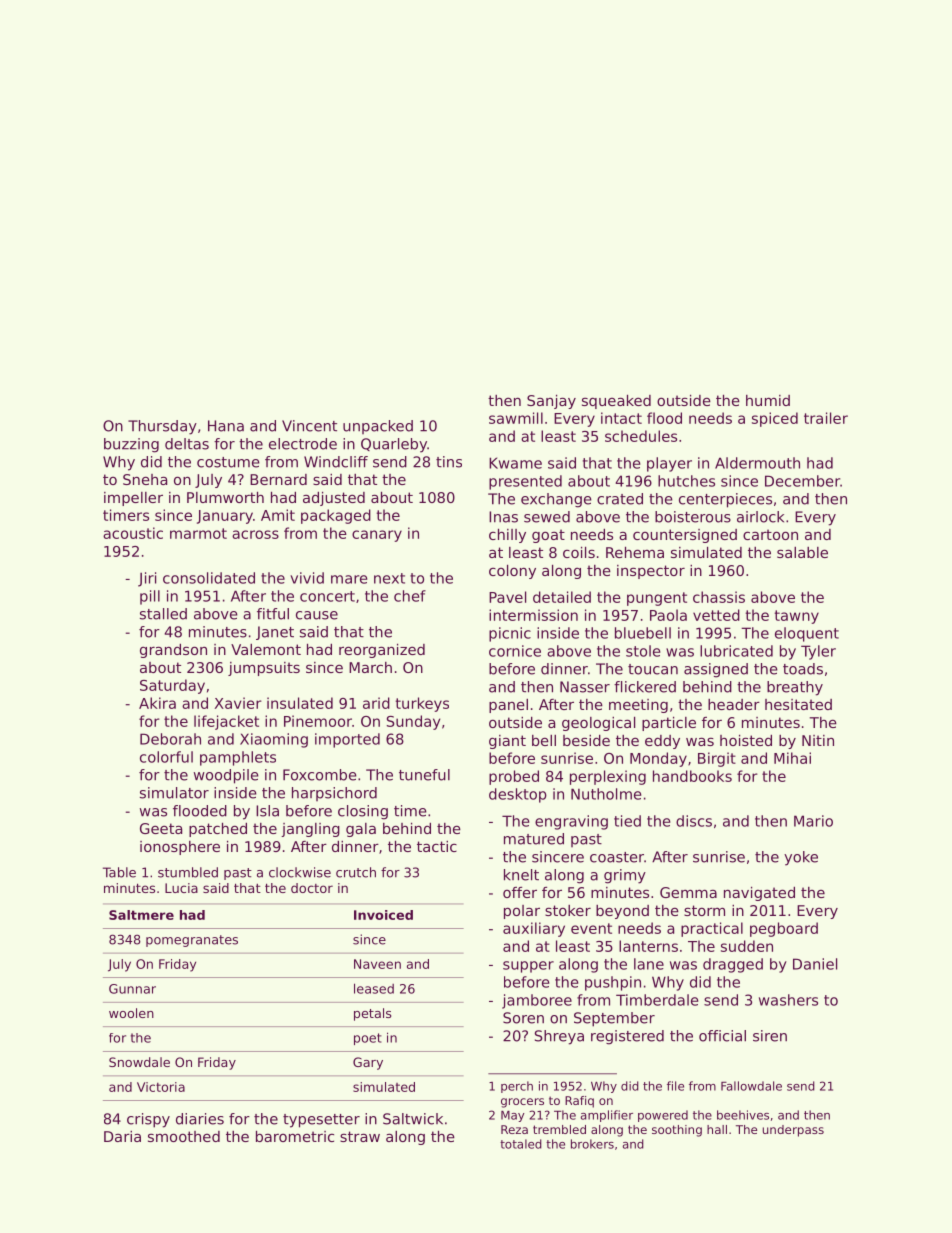 The width and height of the document is (952, 1233). What do you see at coordinates (162, 427) in the document?
I see `Thursday` at bounding box center [162, 427].
